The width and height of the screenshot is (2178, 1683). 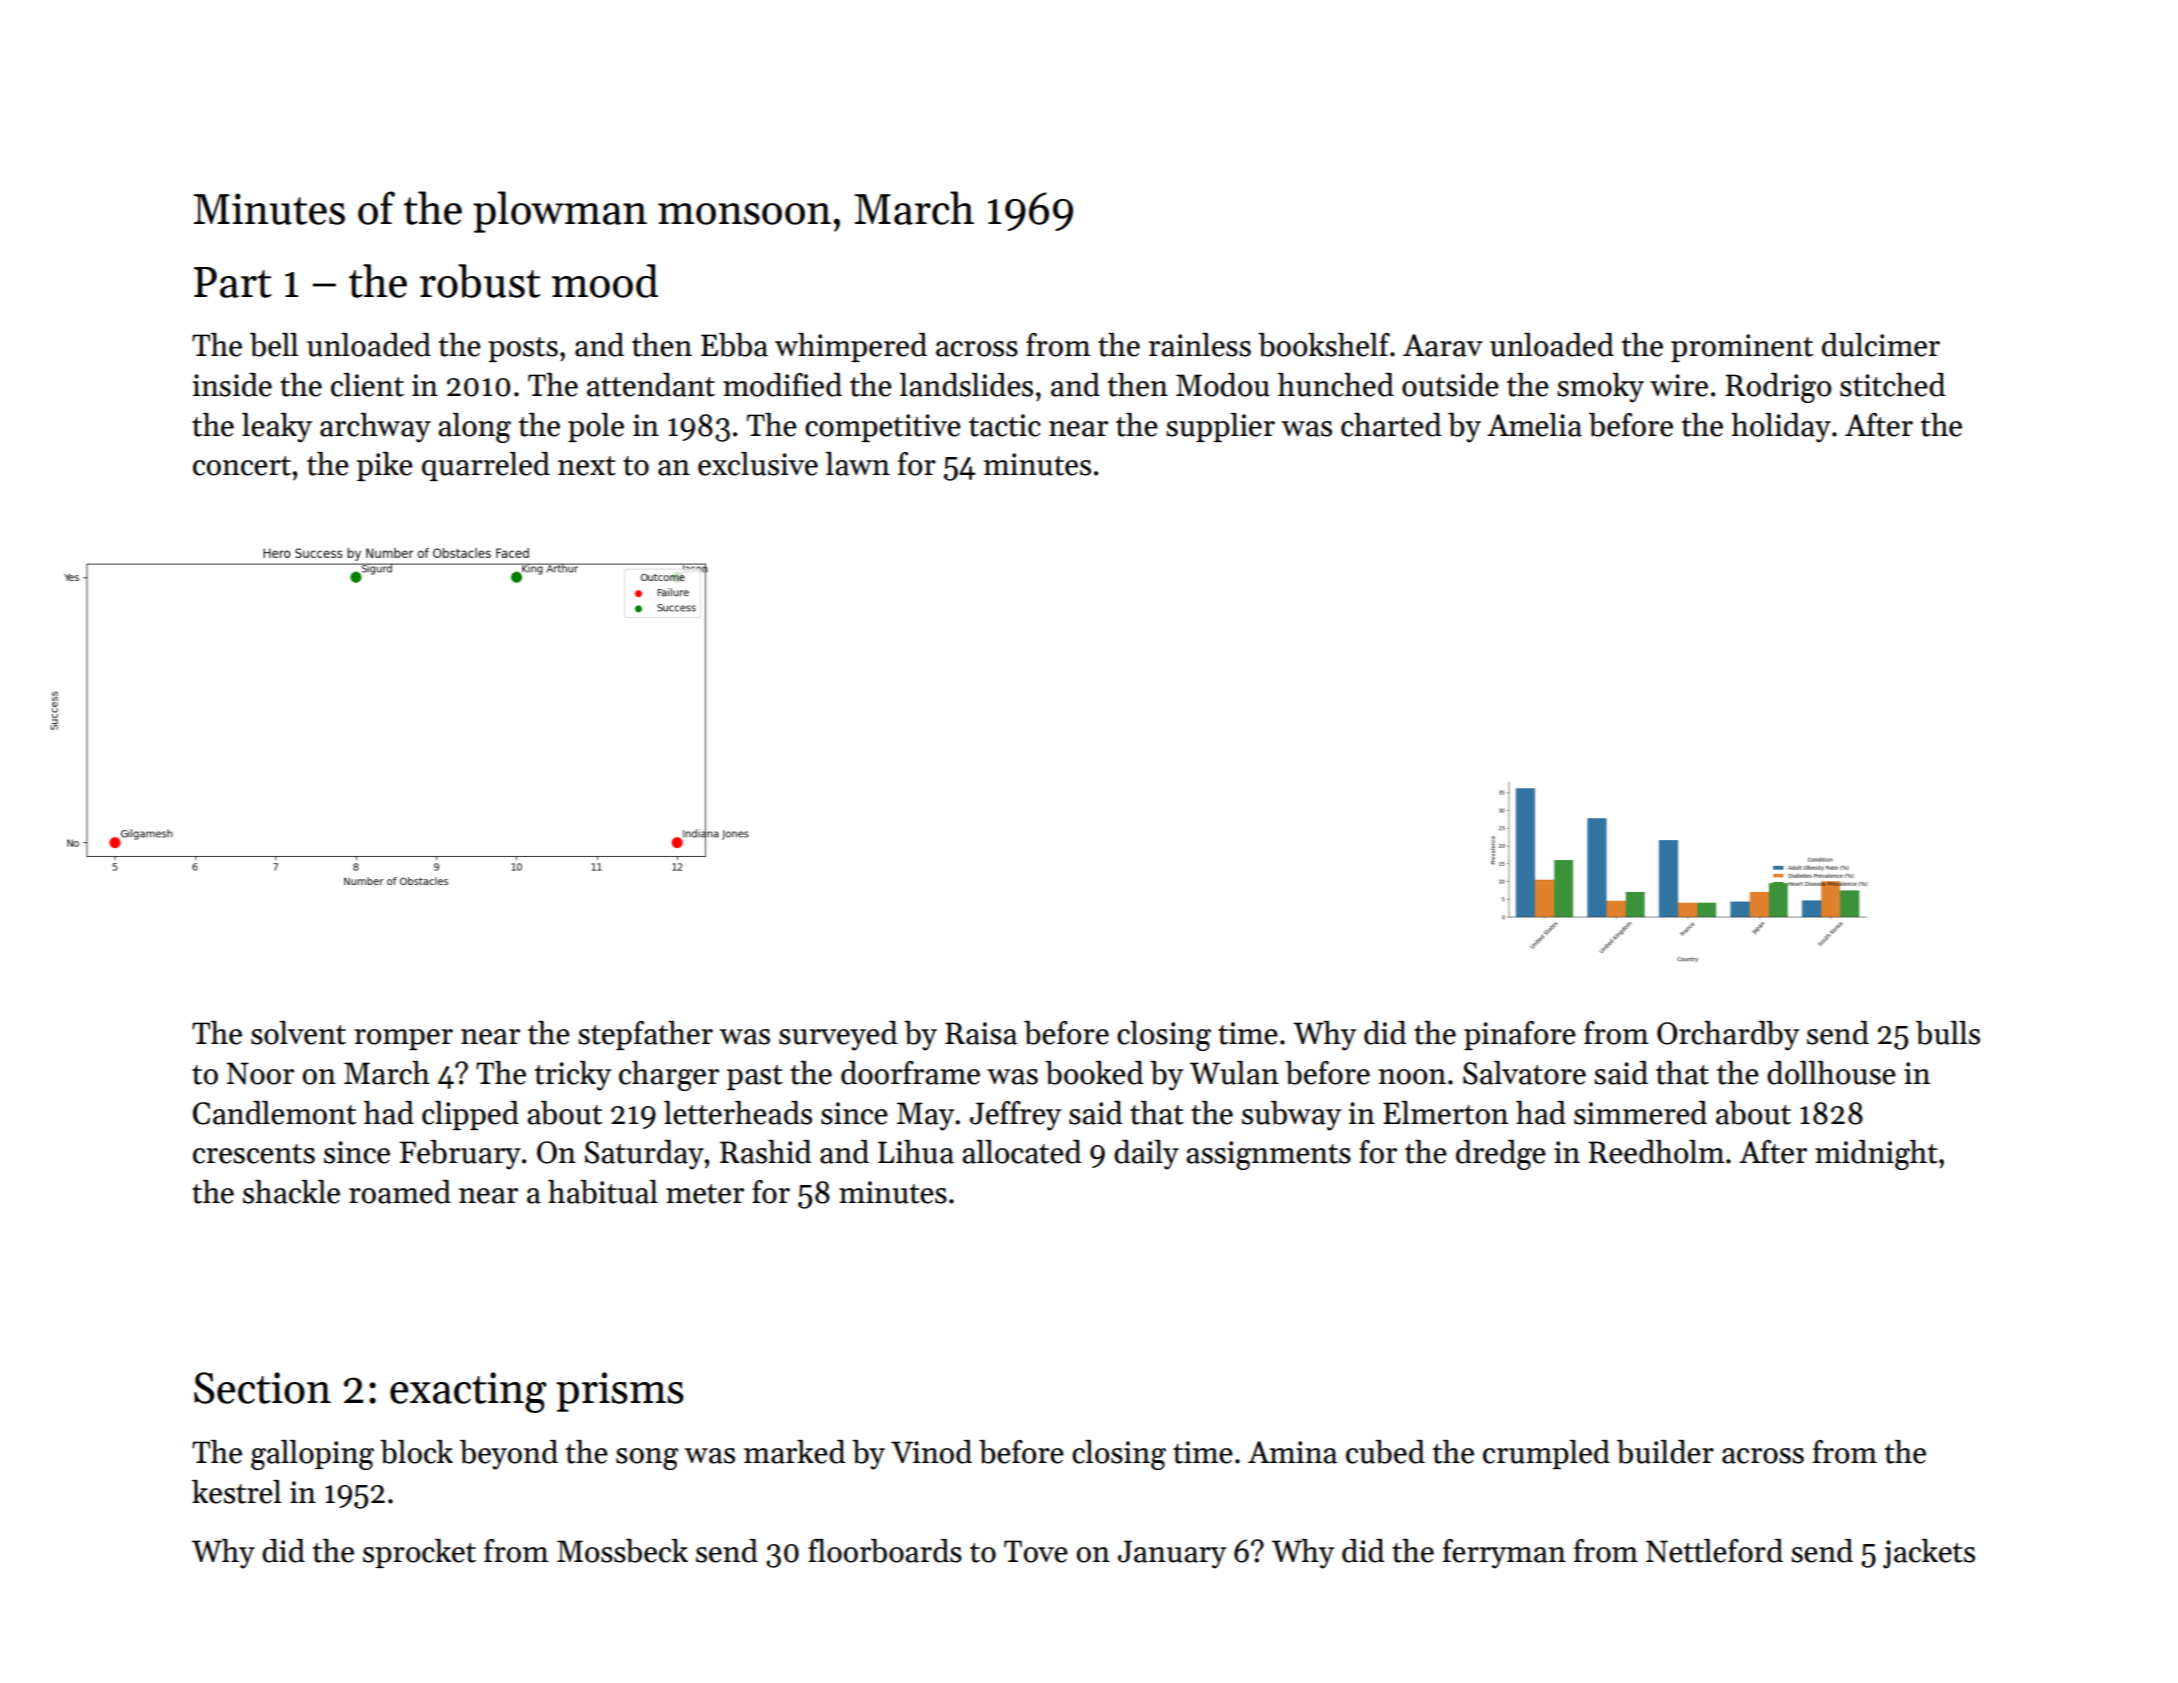 I want to click on lawn, so click(x=857, y=464).
